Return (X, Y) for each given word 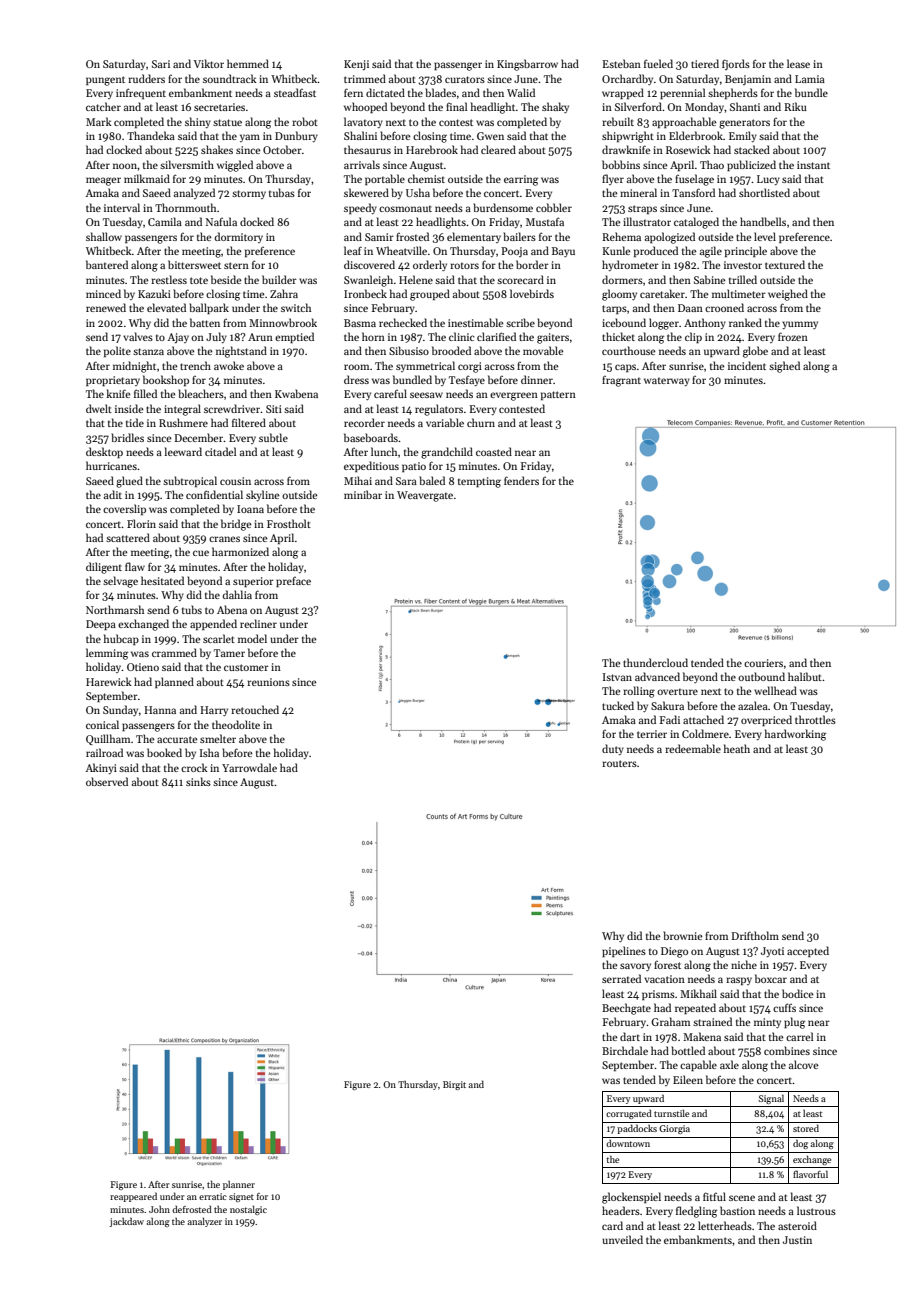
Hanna (160, 710)
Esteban (622, 63)
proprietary (113, 381)
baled (432, 480)
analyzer (205, 1222)
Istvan (617, 677)
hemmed (248, 63)
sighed (784, 367)
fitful (714, 1196)
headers (621, 1210)
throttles (815, 719)
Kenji (356, 65)
